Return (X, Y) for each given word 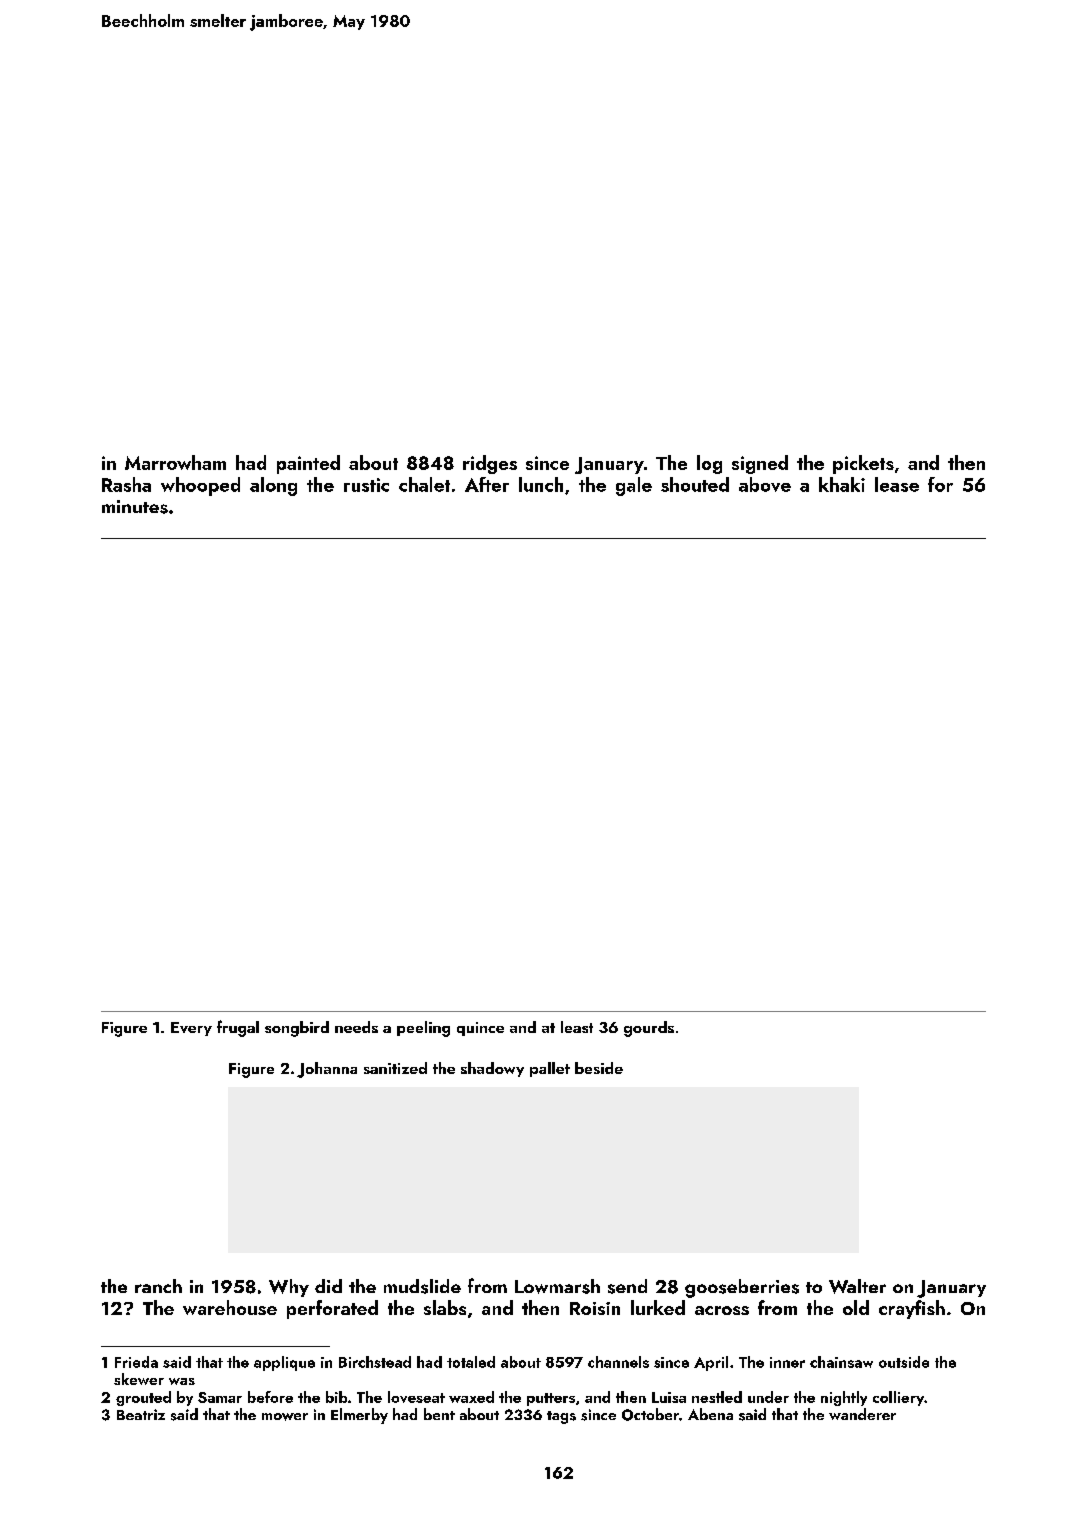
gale (634, 486)
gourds (649, 1029)
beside (599, 1068)
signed (760, 464)
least (577, 1027)
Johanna (327, 1070)
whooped (200, 486)
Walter (857, 1286)
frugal (238, 1028)
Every (191, 1029)
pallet (550, 1069)
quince (480, 1029)
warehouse (230, 1307)
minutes (135, 507)
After (487, 484)
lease (897, 484)
